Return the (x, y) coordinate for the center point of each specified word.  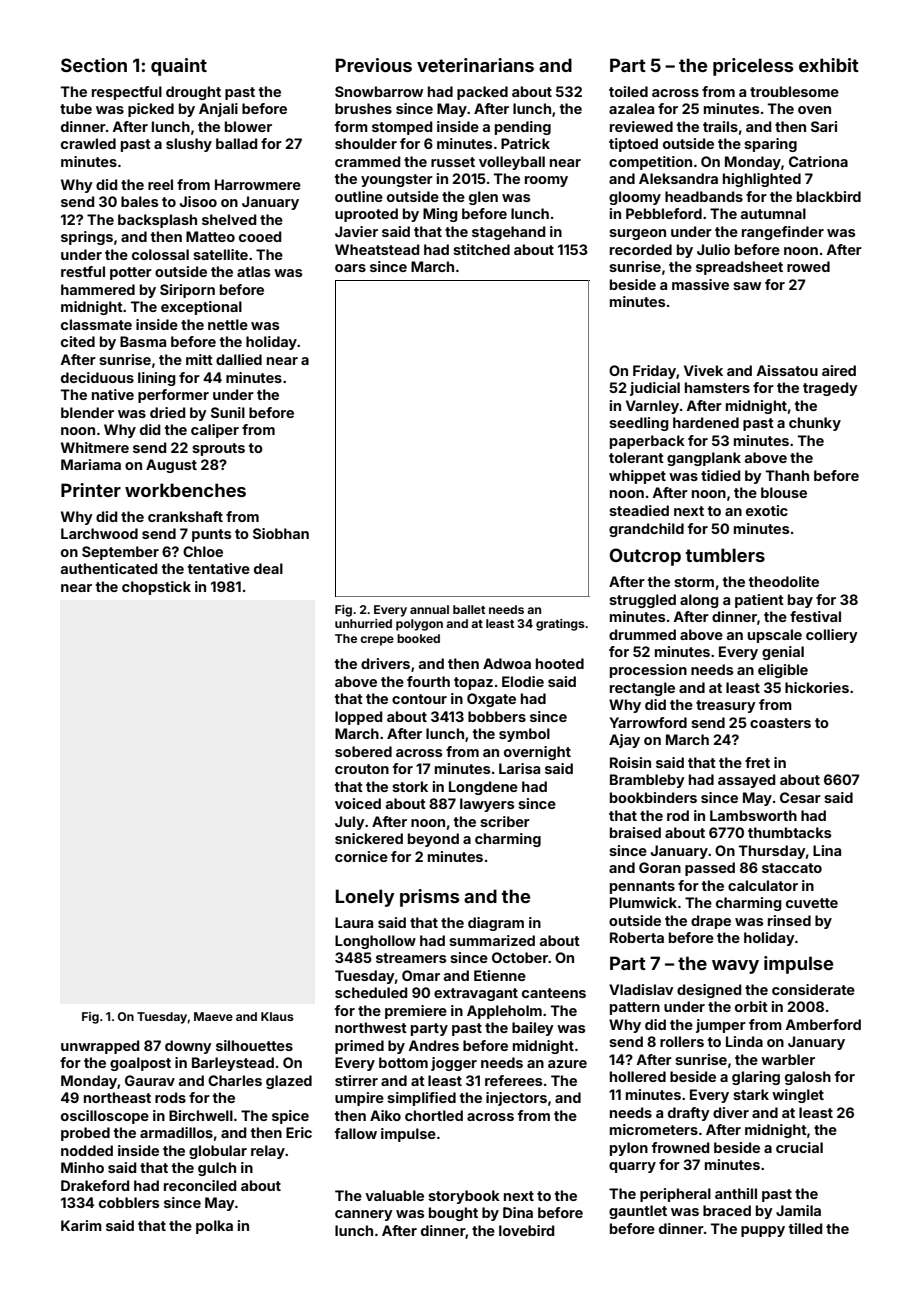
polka (214, 1227)
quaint (179, 67)
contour (419, 699)
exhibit (829, 65)
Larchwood (99, 533)
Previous (374, 65)
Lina (827, 850)
